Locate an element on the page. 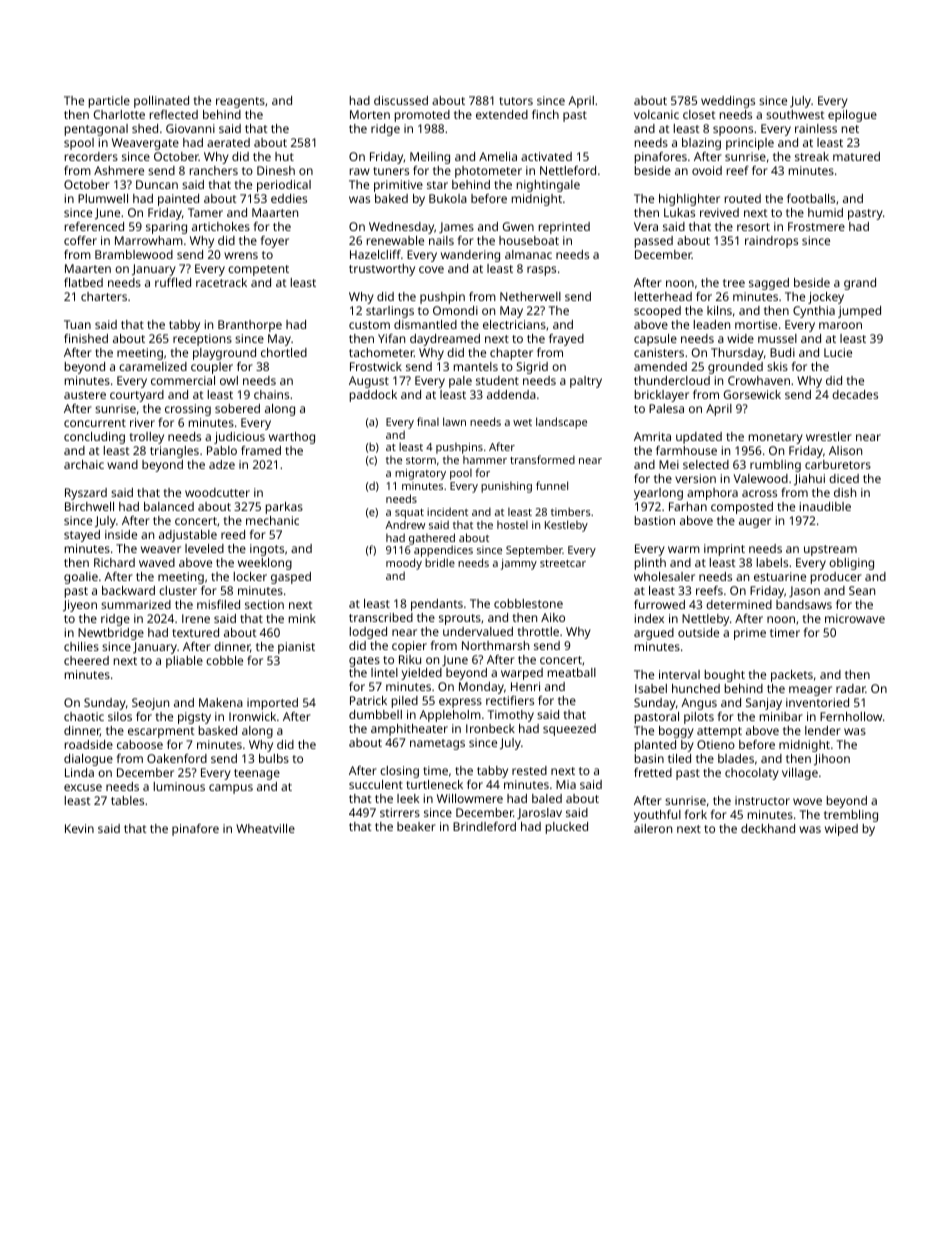 The image size is (952, 1233). auger is located at coordinates (755, 523).
